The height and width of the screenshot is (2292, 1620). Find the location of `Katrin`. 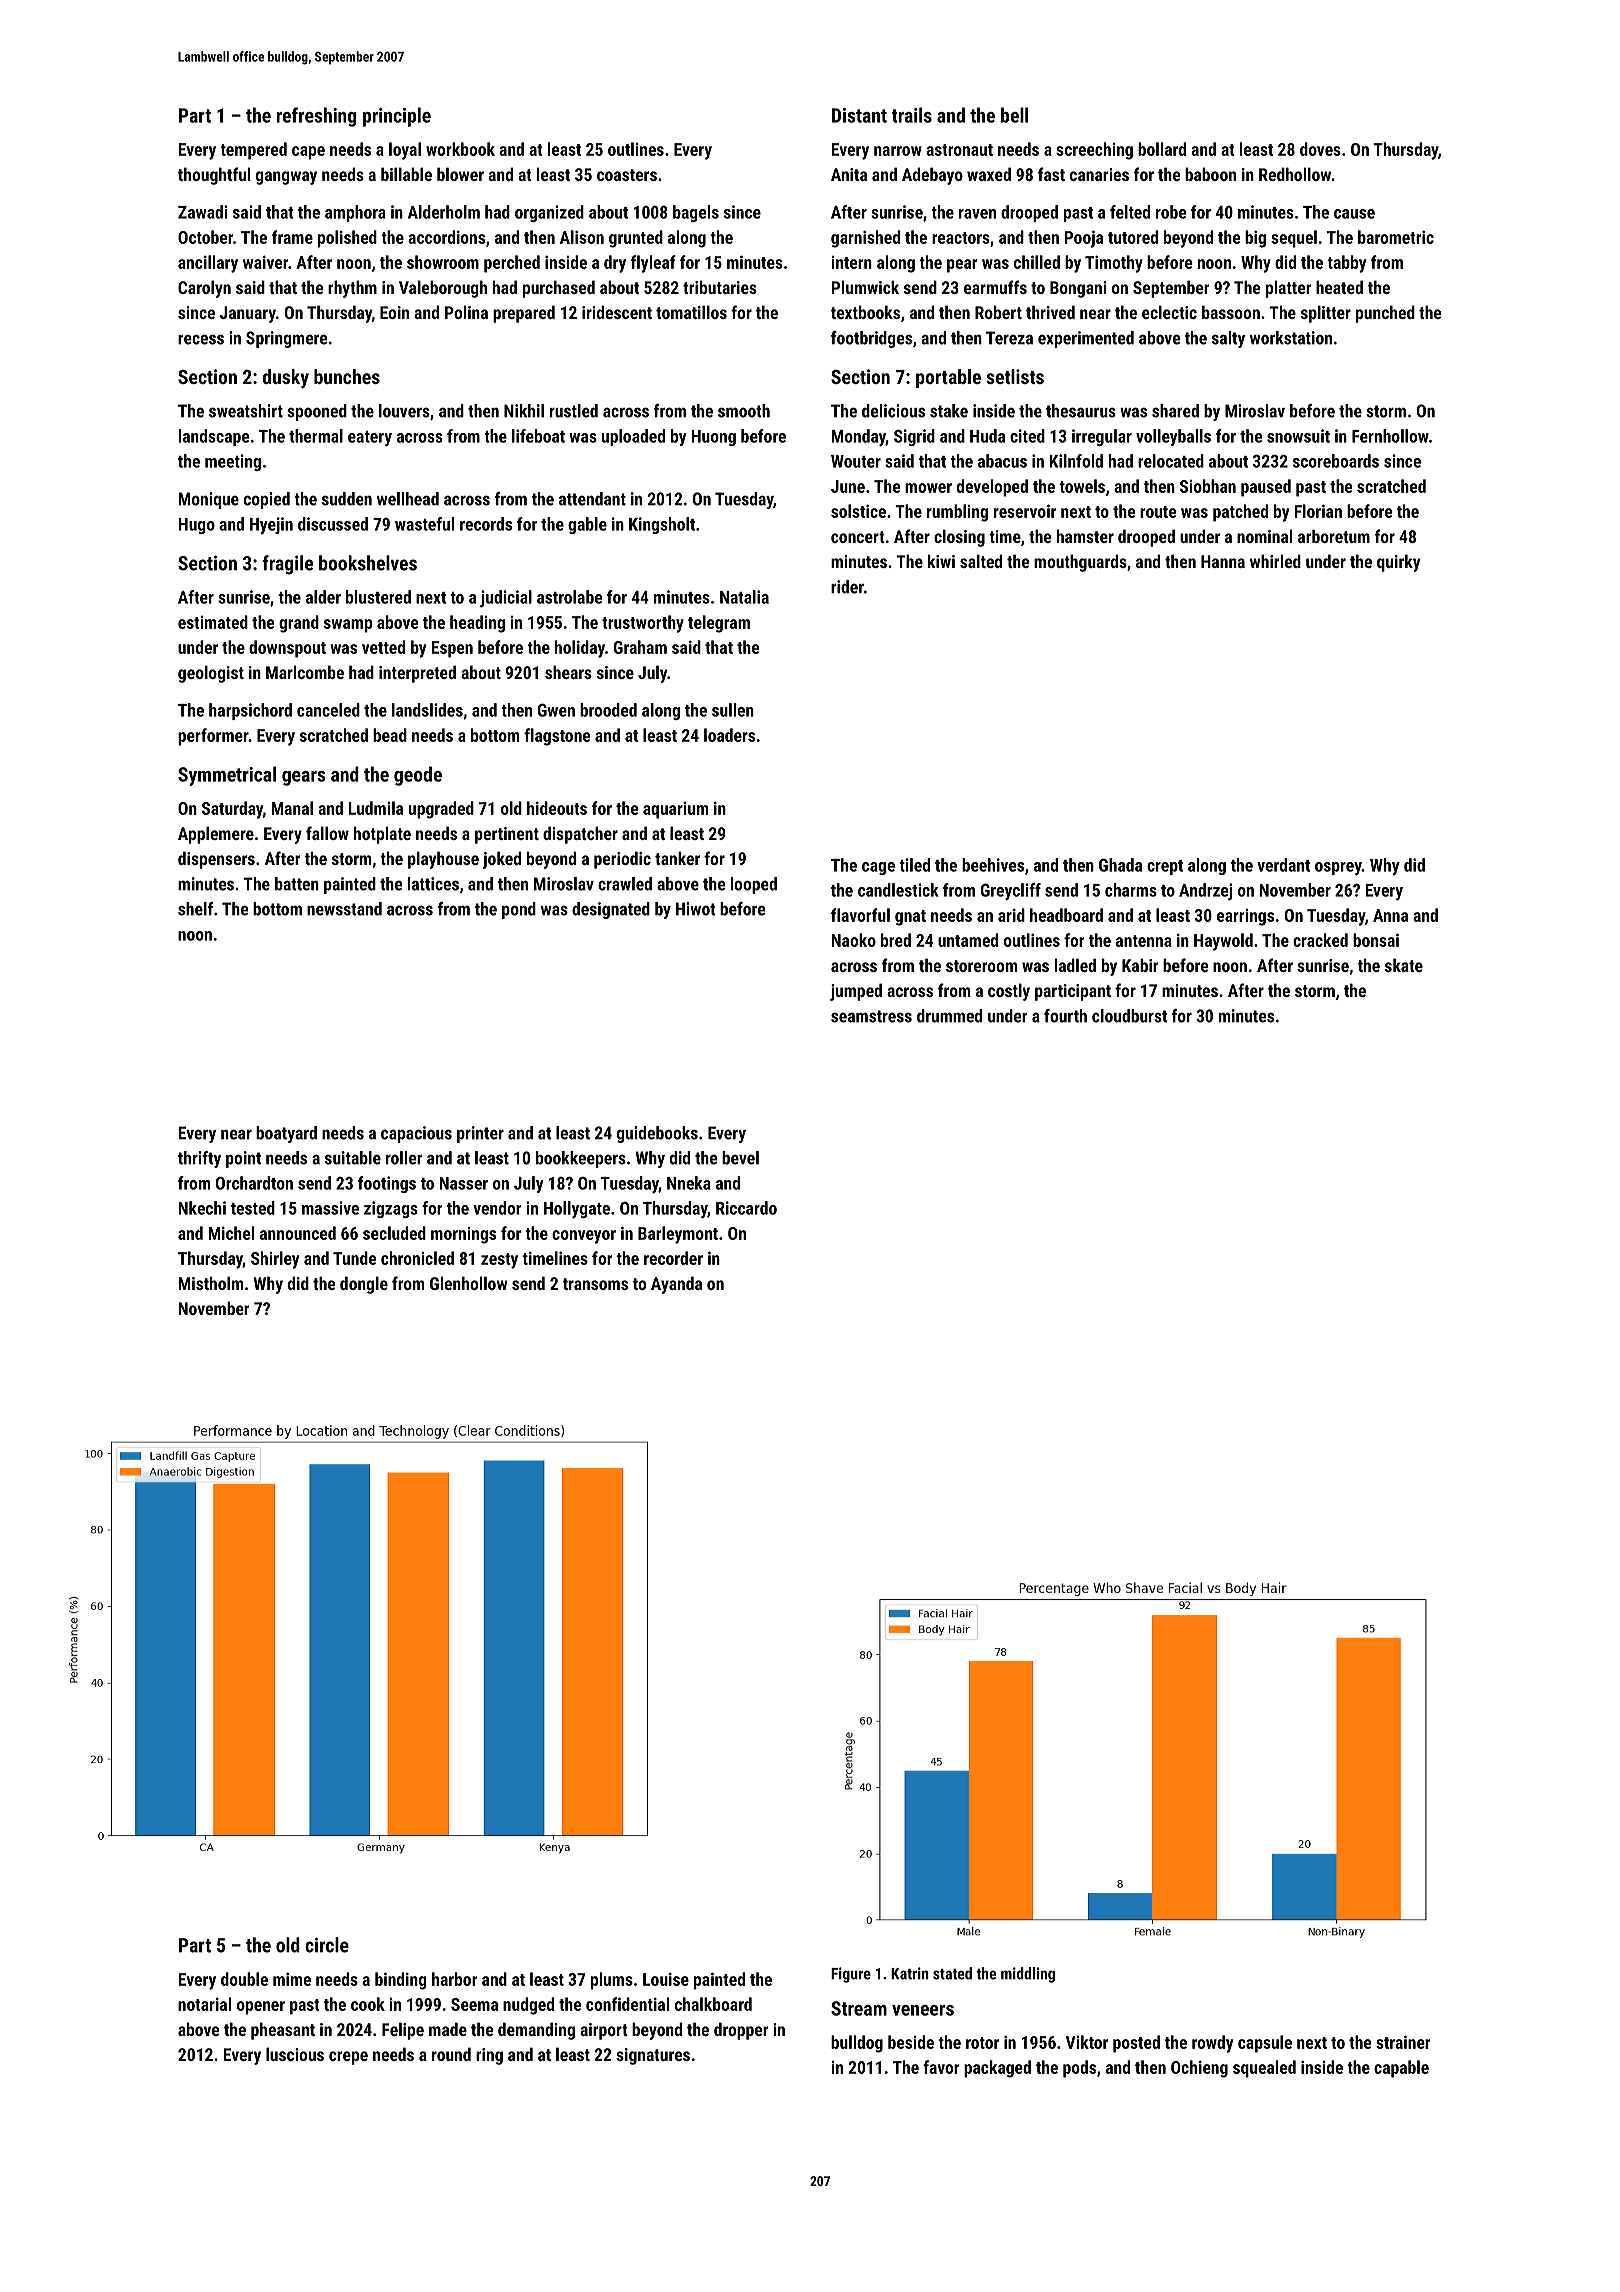

Katrin is located at coordinates (910, 1973).
